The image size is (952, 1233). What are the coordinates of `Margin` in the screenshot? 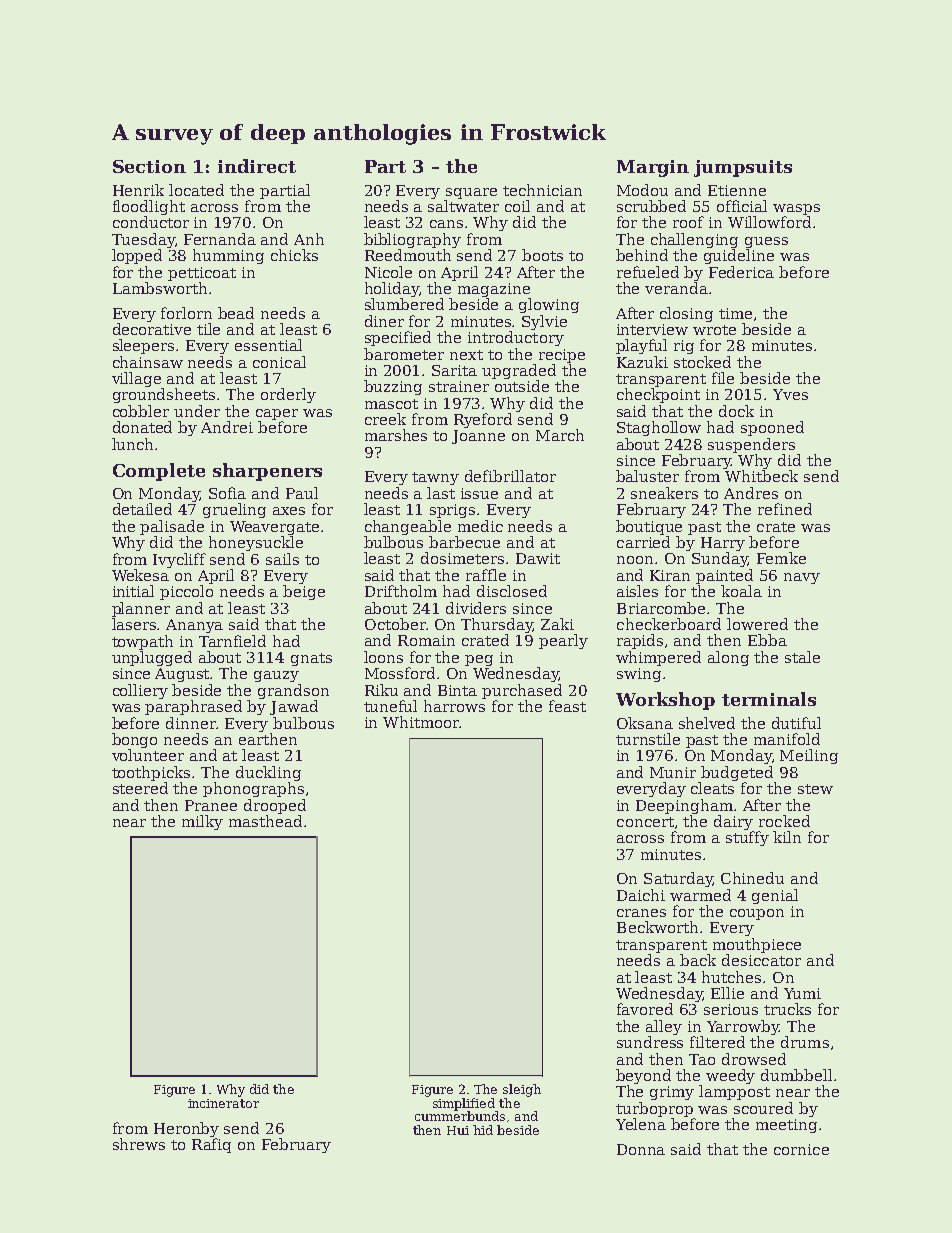 It's located at (653, 168).
